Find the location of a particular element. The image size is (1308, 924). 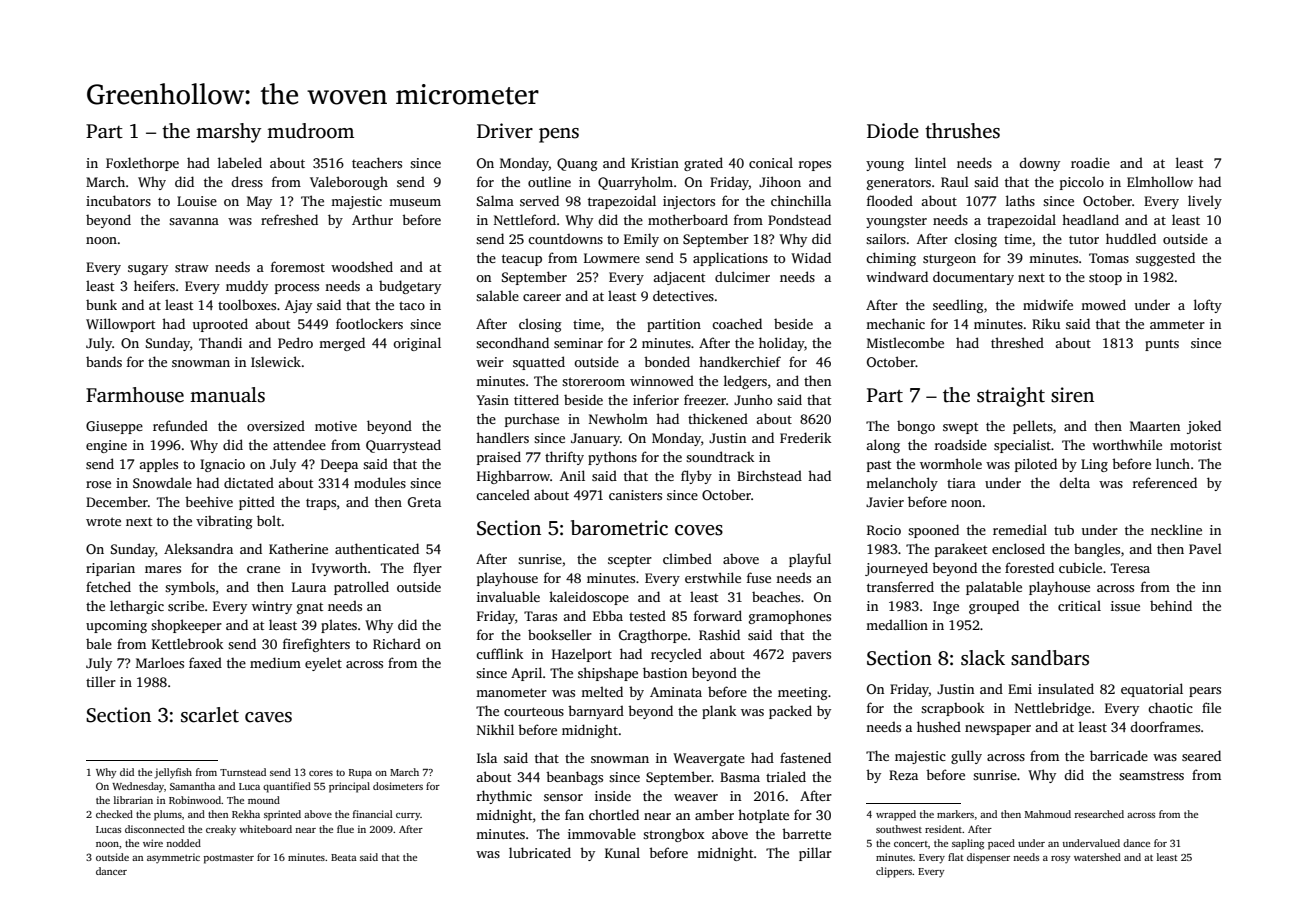

labeled is located at coordinates (240, 162).
